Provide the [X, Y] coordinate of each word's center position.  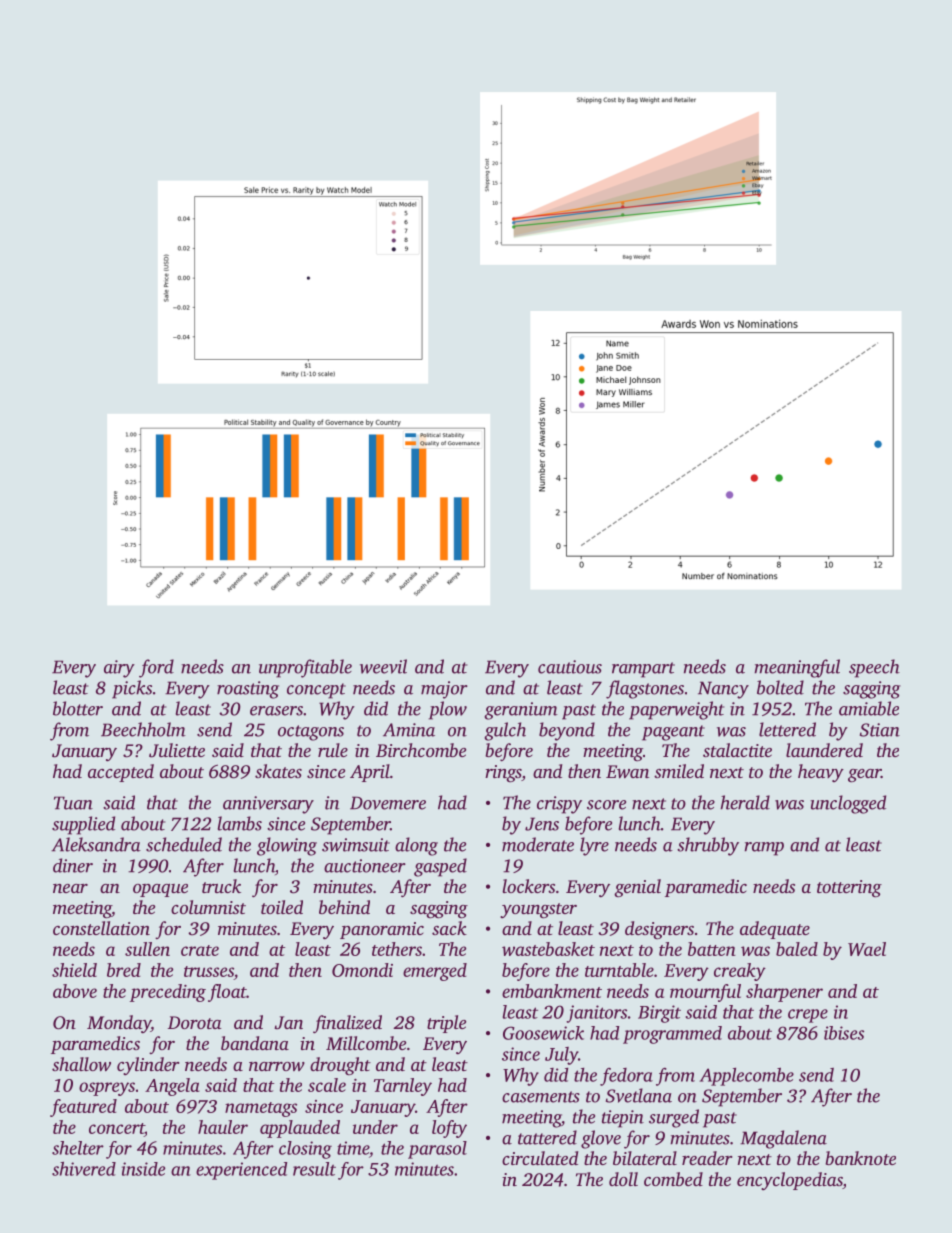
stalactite [737, 750]
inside [143, 1169]
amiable [869, 708]
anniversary [268, 805]
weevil [383, 666]
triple [446, 1024]
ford [156, 668]
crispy [559, 805]
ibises [844, 1033]
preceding [168, 993]
